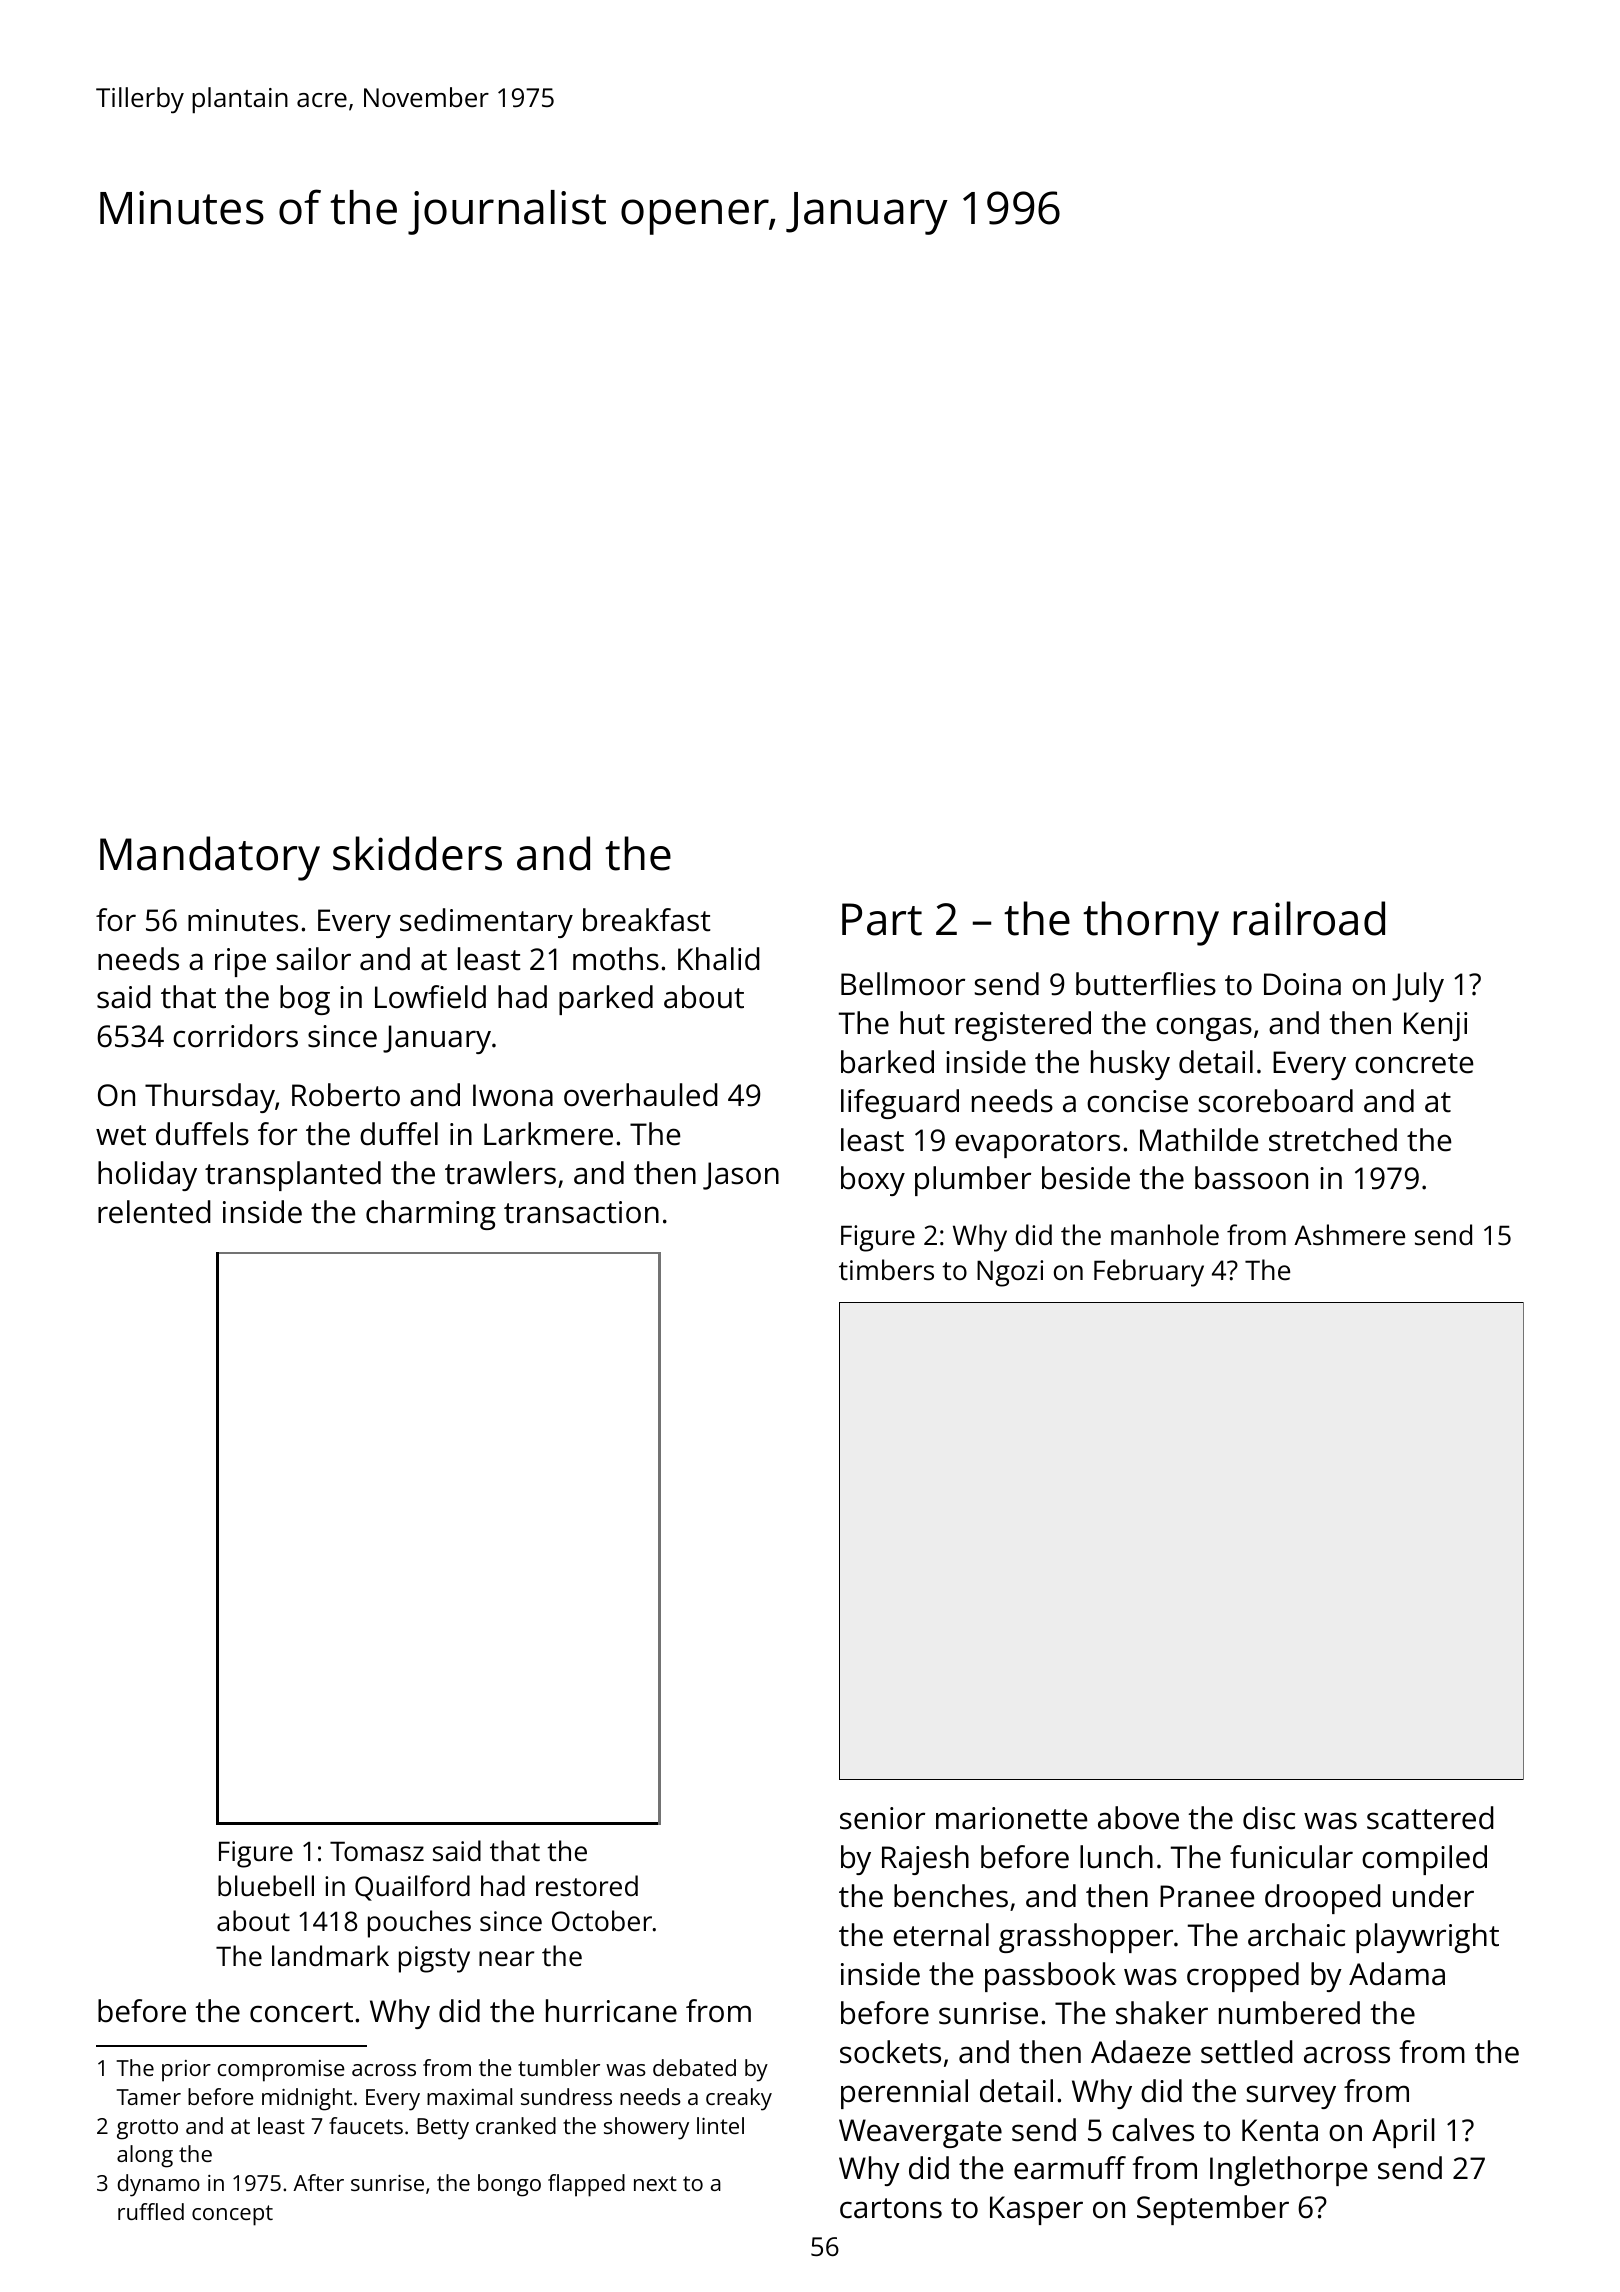 The width and height of the screenshot is (1620, 2292). I want to click on July, so click(1418, 987).
